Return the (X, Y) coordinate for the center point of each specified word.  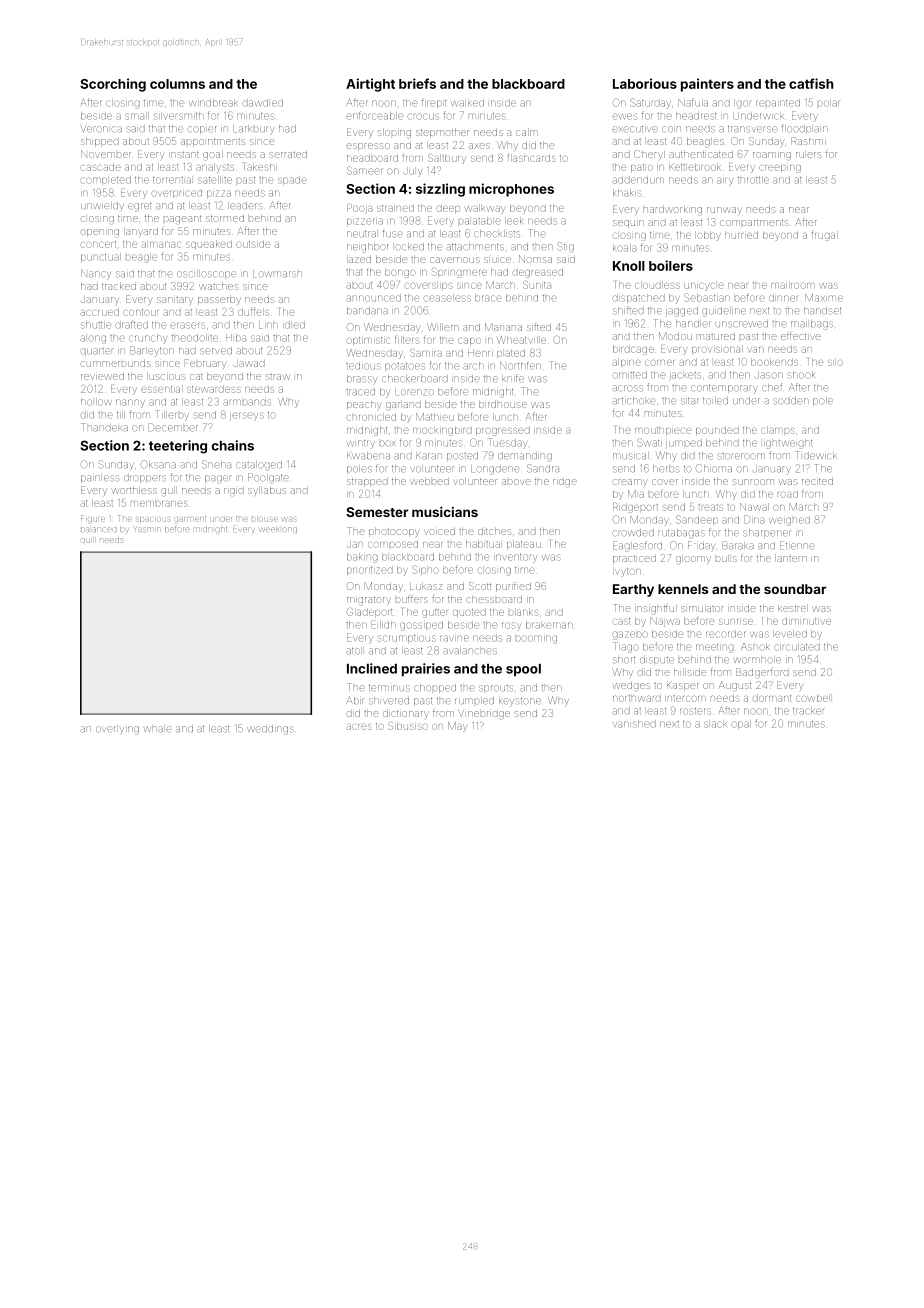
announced (373, 298)
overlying (117, 730)
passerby (219, 300)
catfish (811, 83)
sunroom (753, 482)
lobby (708, 236)
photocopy (394, 532)
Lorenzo (414, 392)
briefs (417, 83)
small (137, 116)
